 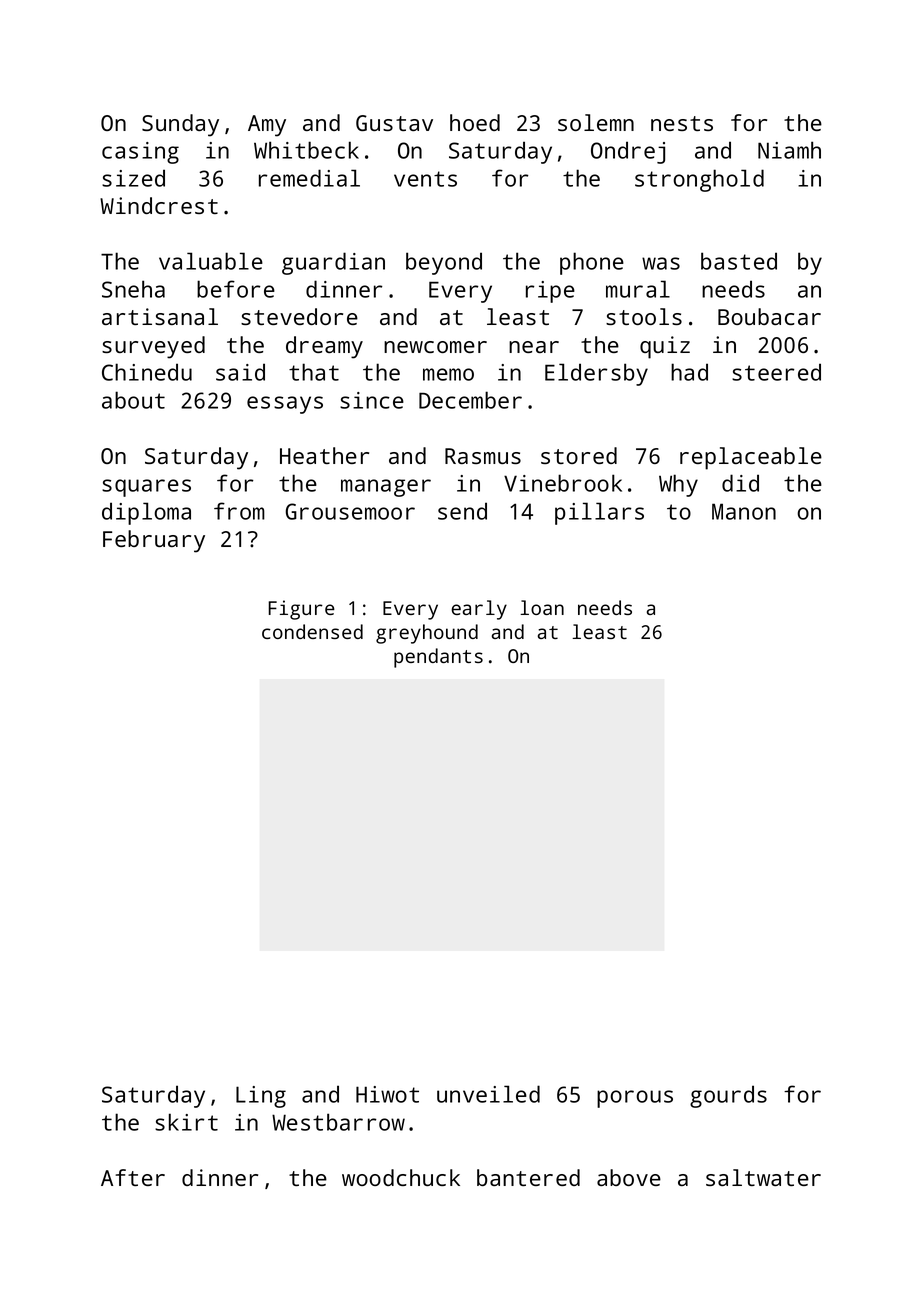 I want to click on After, so click(x=133, y=1177).
